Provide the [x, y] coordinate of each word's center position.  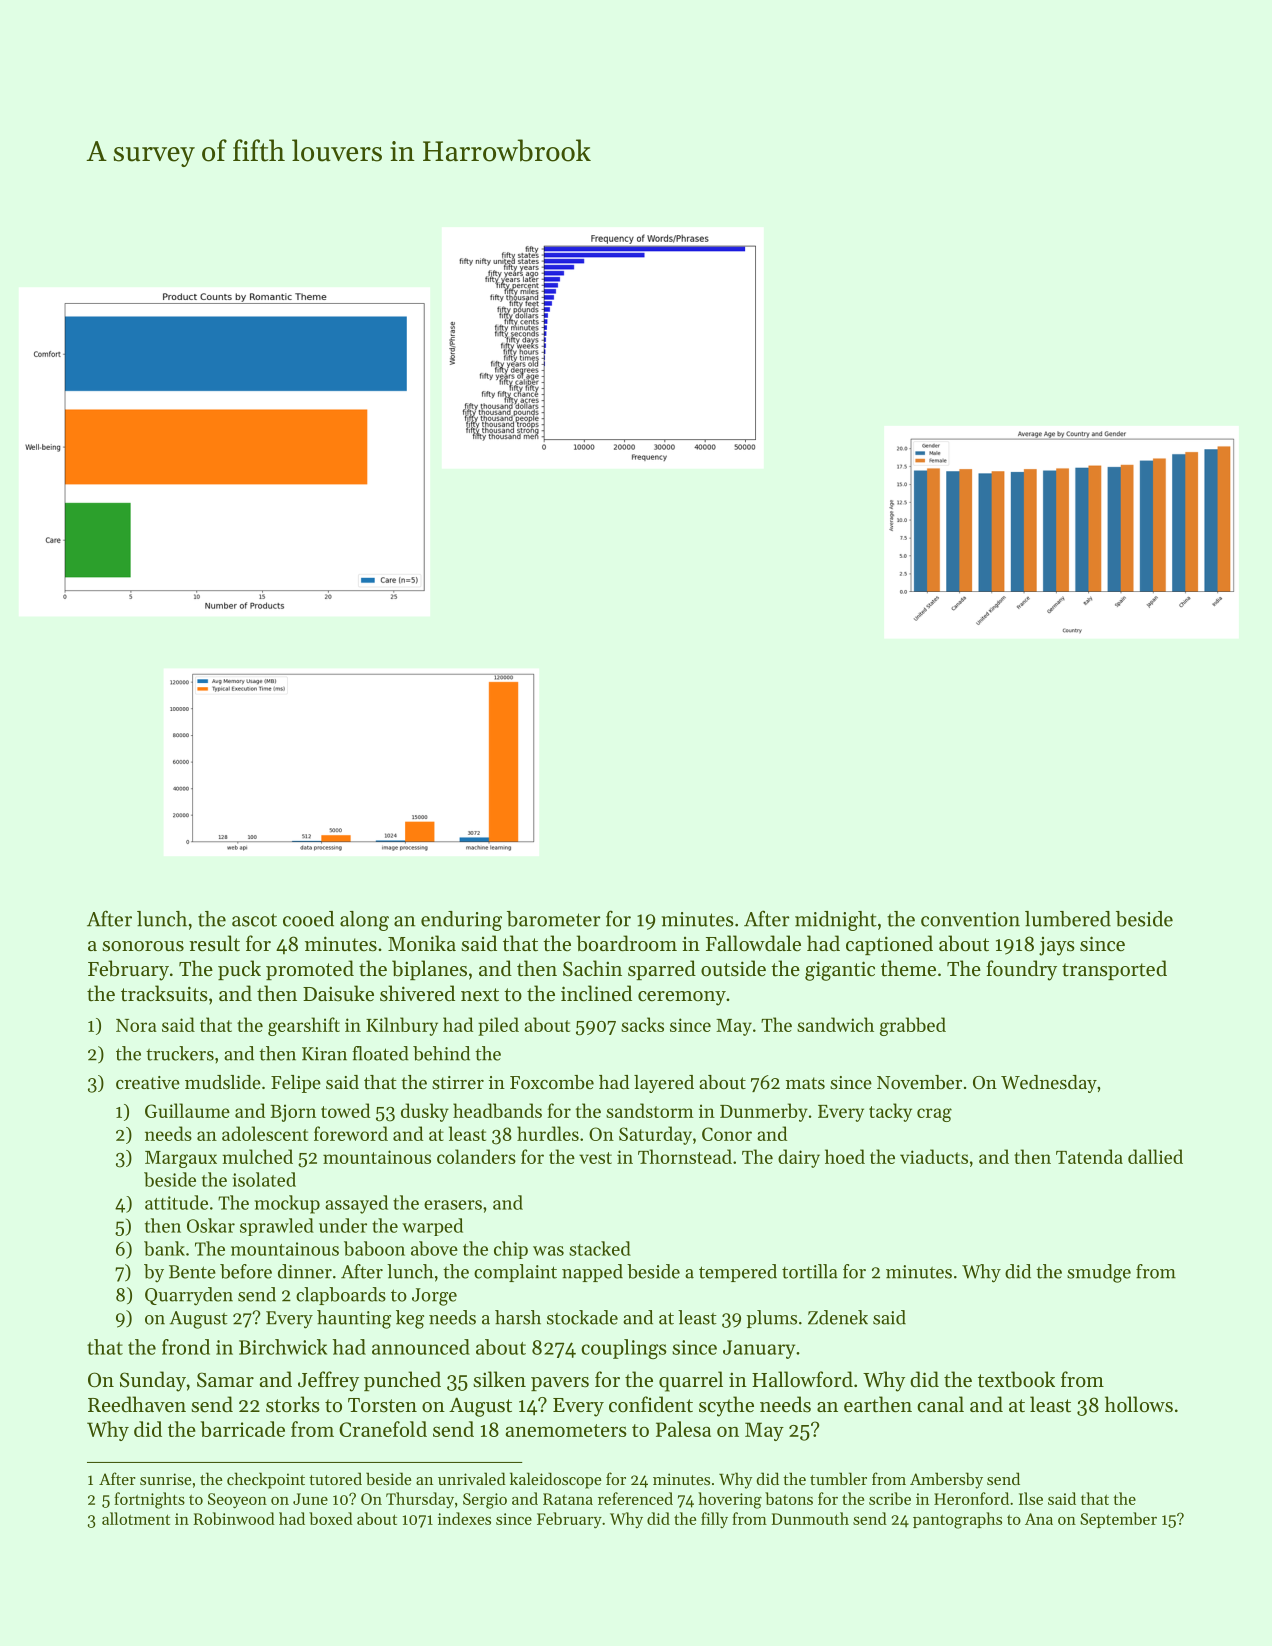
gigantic [840, 971]
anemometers [565, 1430]
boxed [331, 1518]
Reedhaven [137, 1404]
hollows [1139, 1404]
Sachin [592, 968]
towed [345, 1110]
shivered [417, 993]
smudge [1099, 1273]
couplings [624, 1349]
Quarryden [189, 1296]
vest [595, 1158]
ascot [254, 920]
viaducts [934, 1156]
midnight [836, 921]
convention [970, 919]
